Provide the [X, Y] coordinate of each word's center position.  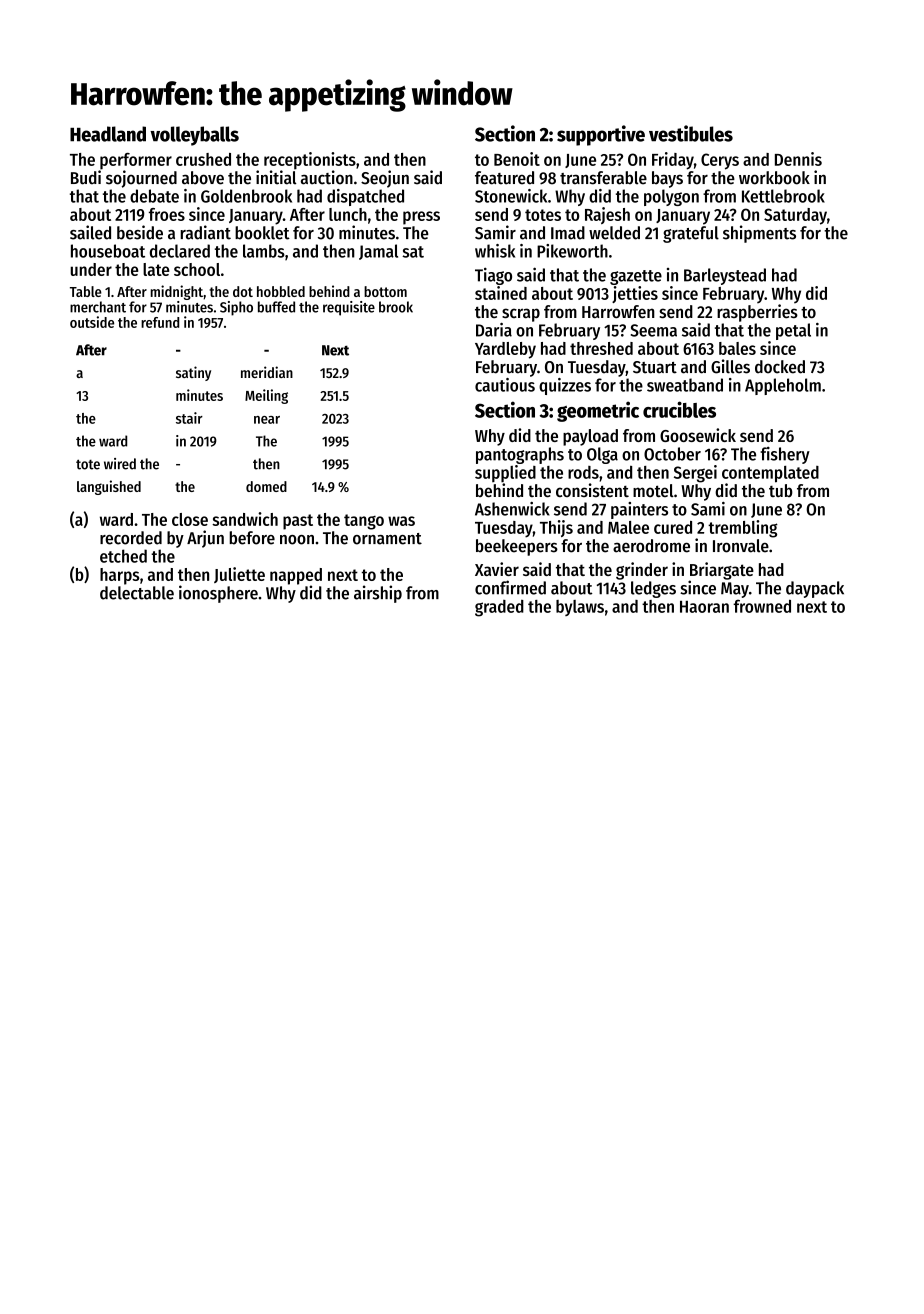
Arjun [205, 539]
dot [243, 291]
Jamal [378, 252]
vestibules [691, 133]
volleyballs [194, 136]
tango [364, 522]
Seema [654, 330]
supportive [601, 135]
